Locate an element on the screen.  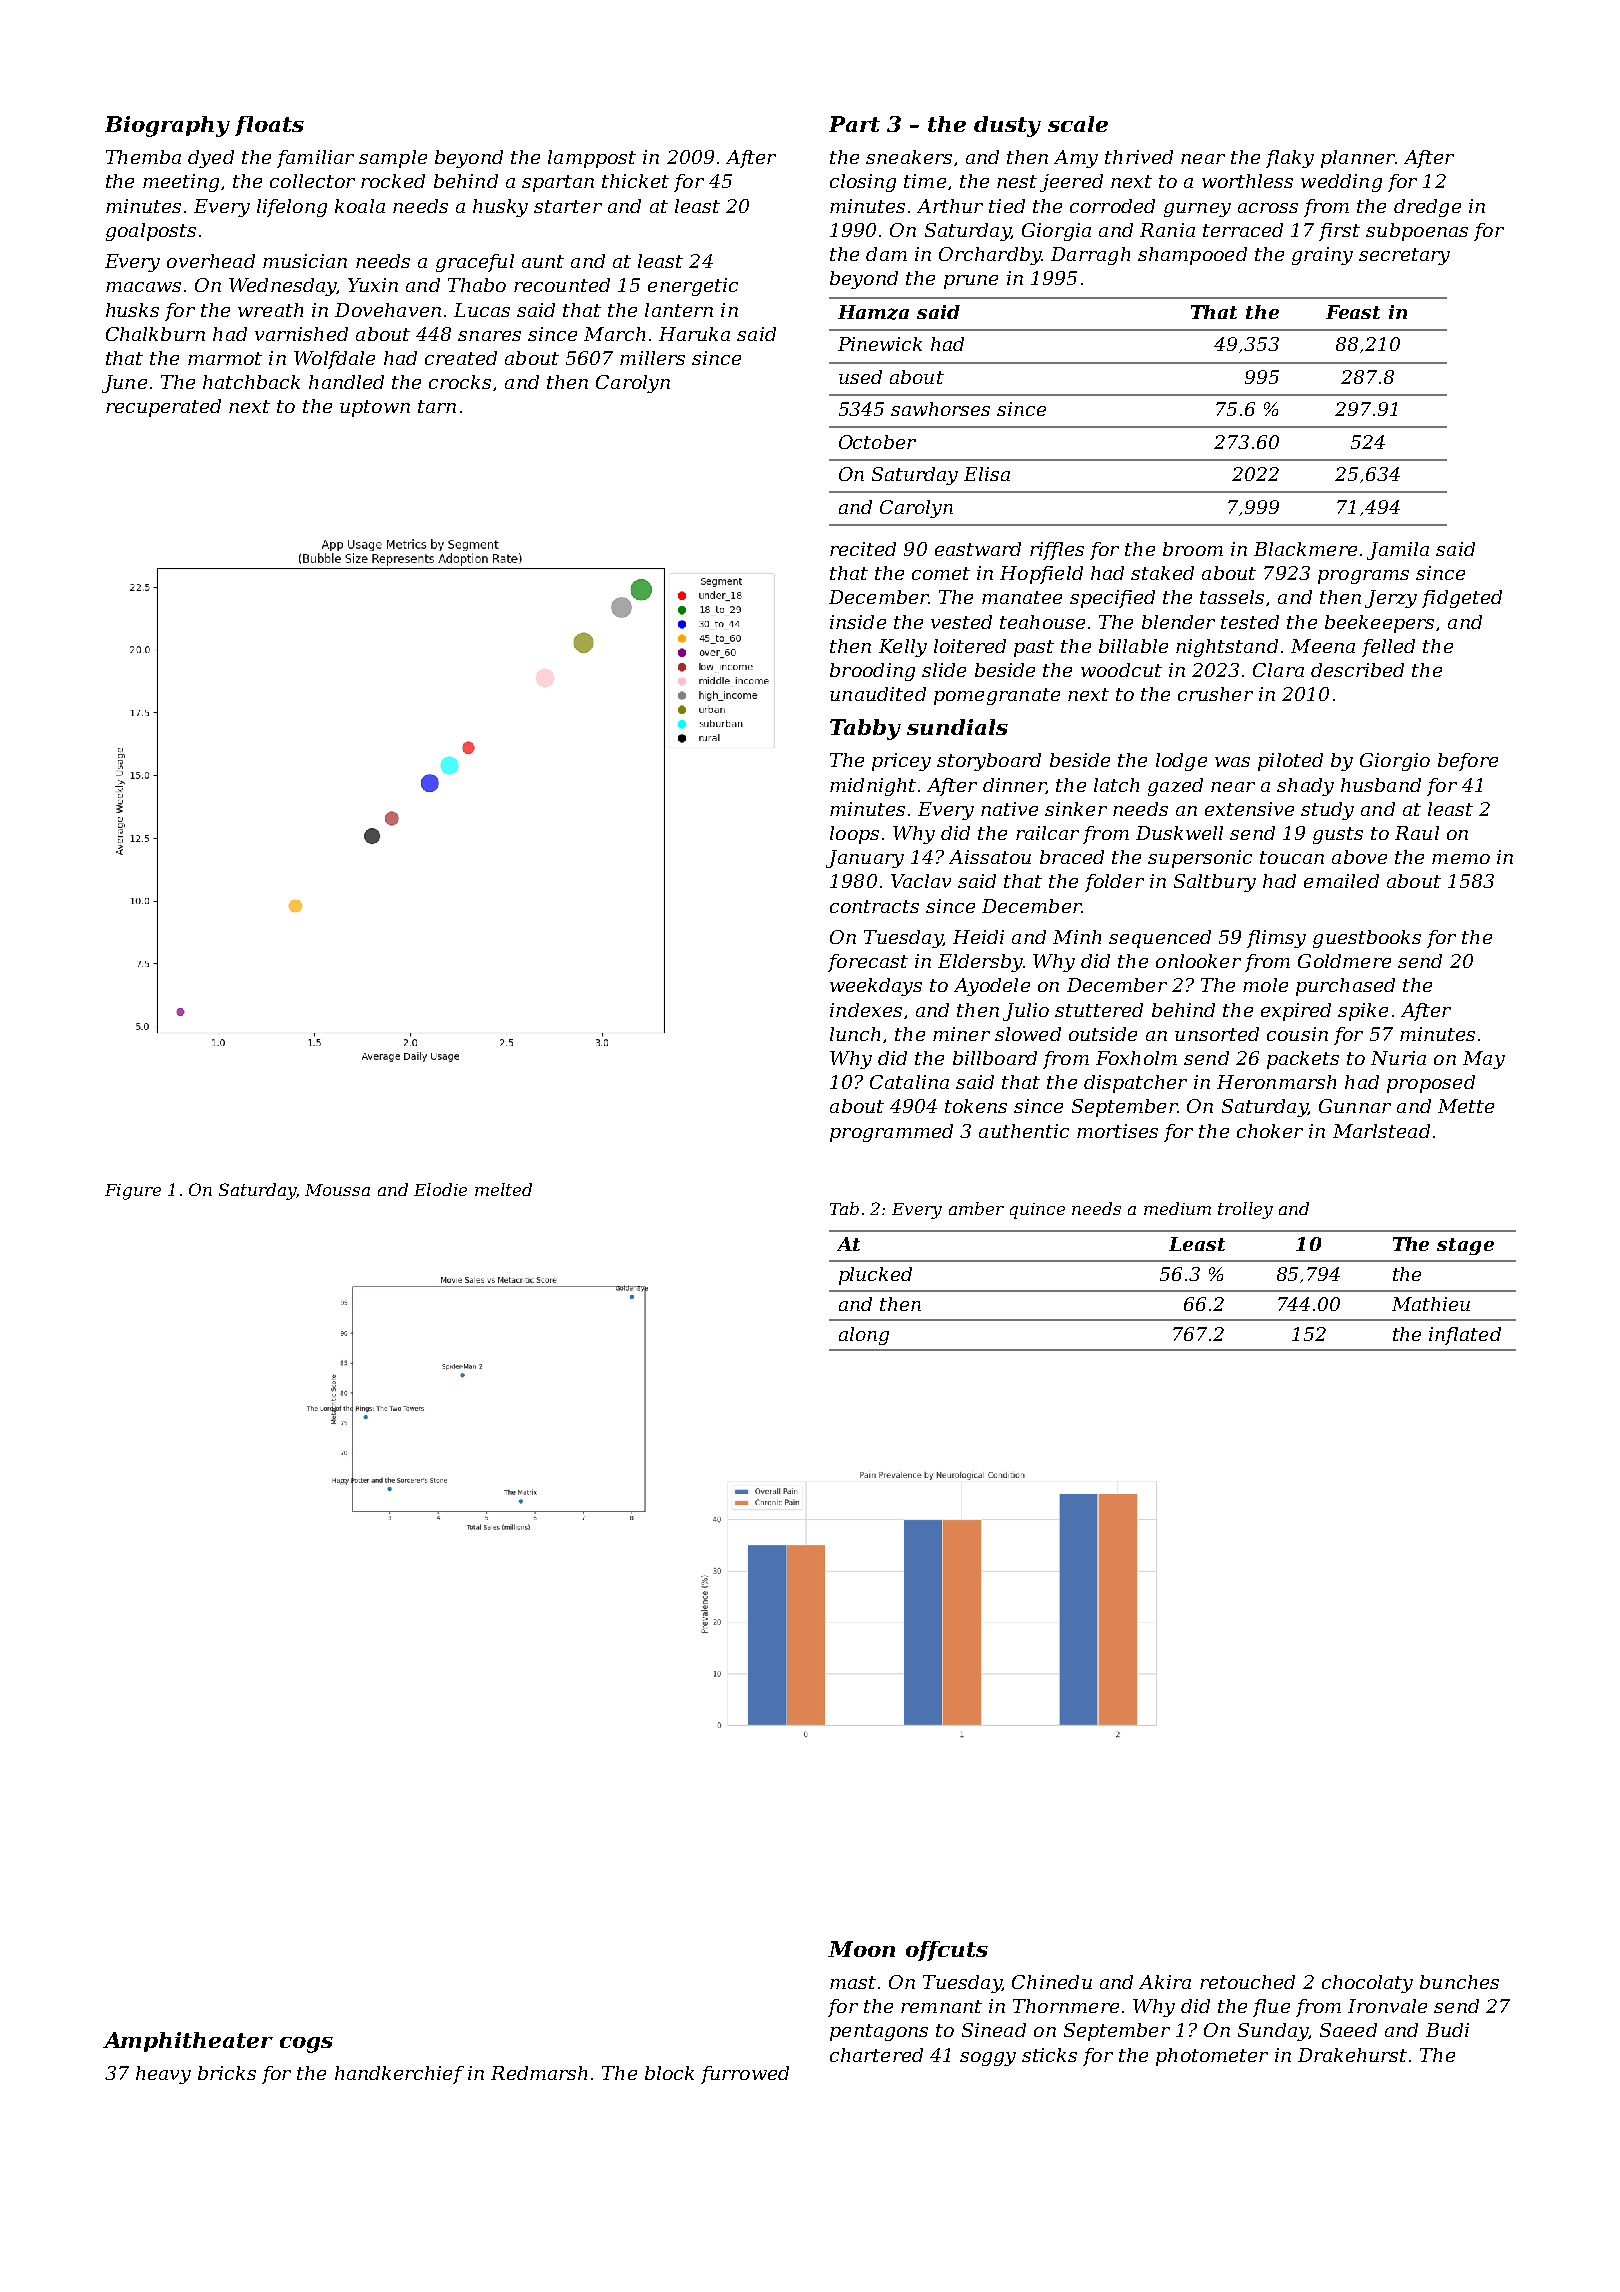
along is located at coordinates (864, 1336).
